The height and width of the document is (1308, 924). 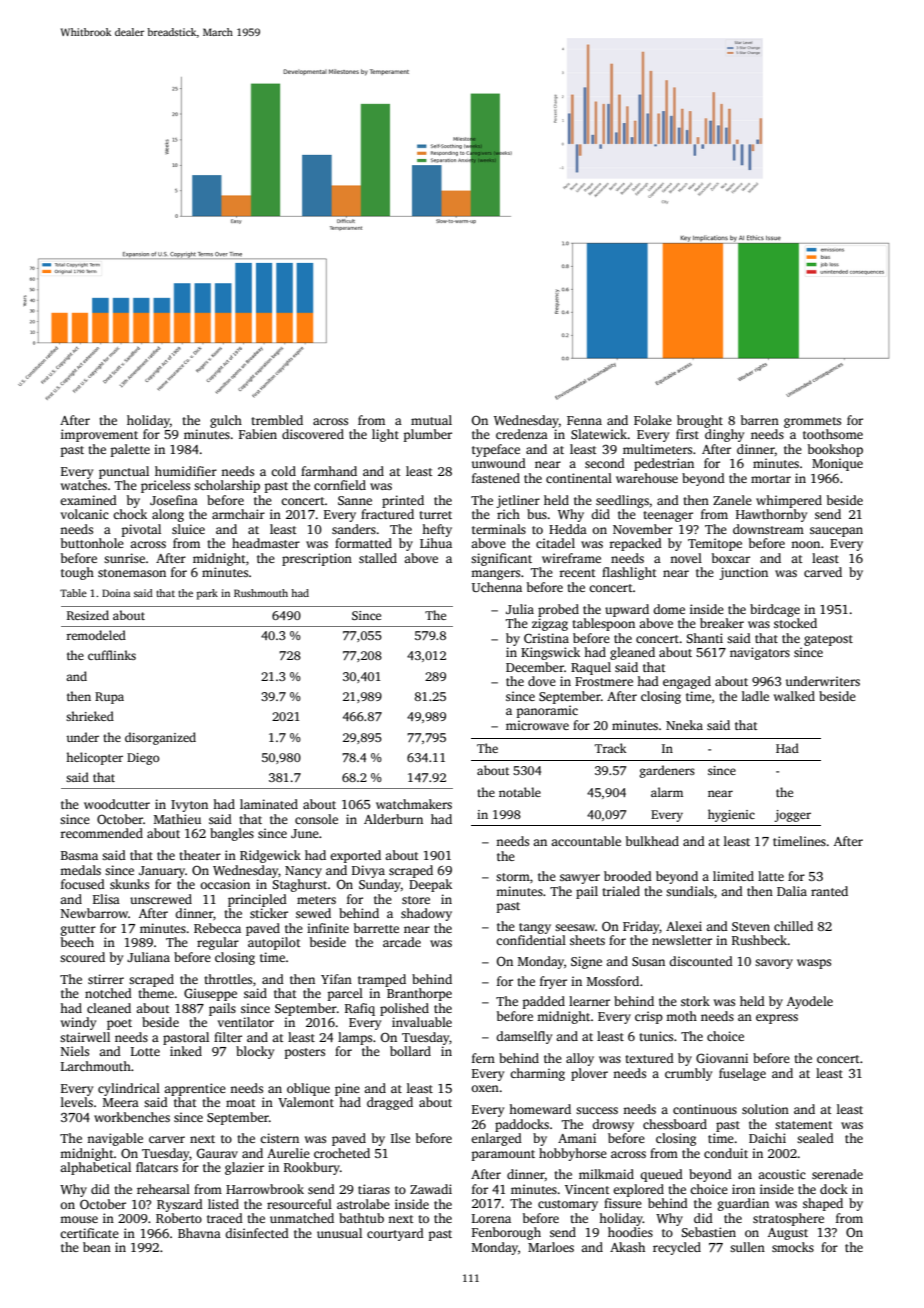 I want to click on sluice, so click(x=188, y=529).
